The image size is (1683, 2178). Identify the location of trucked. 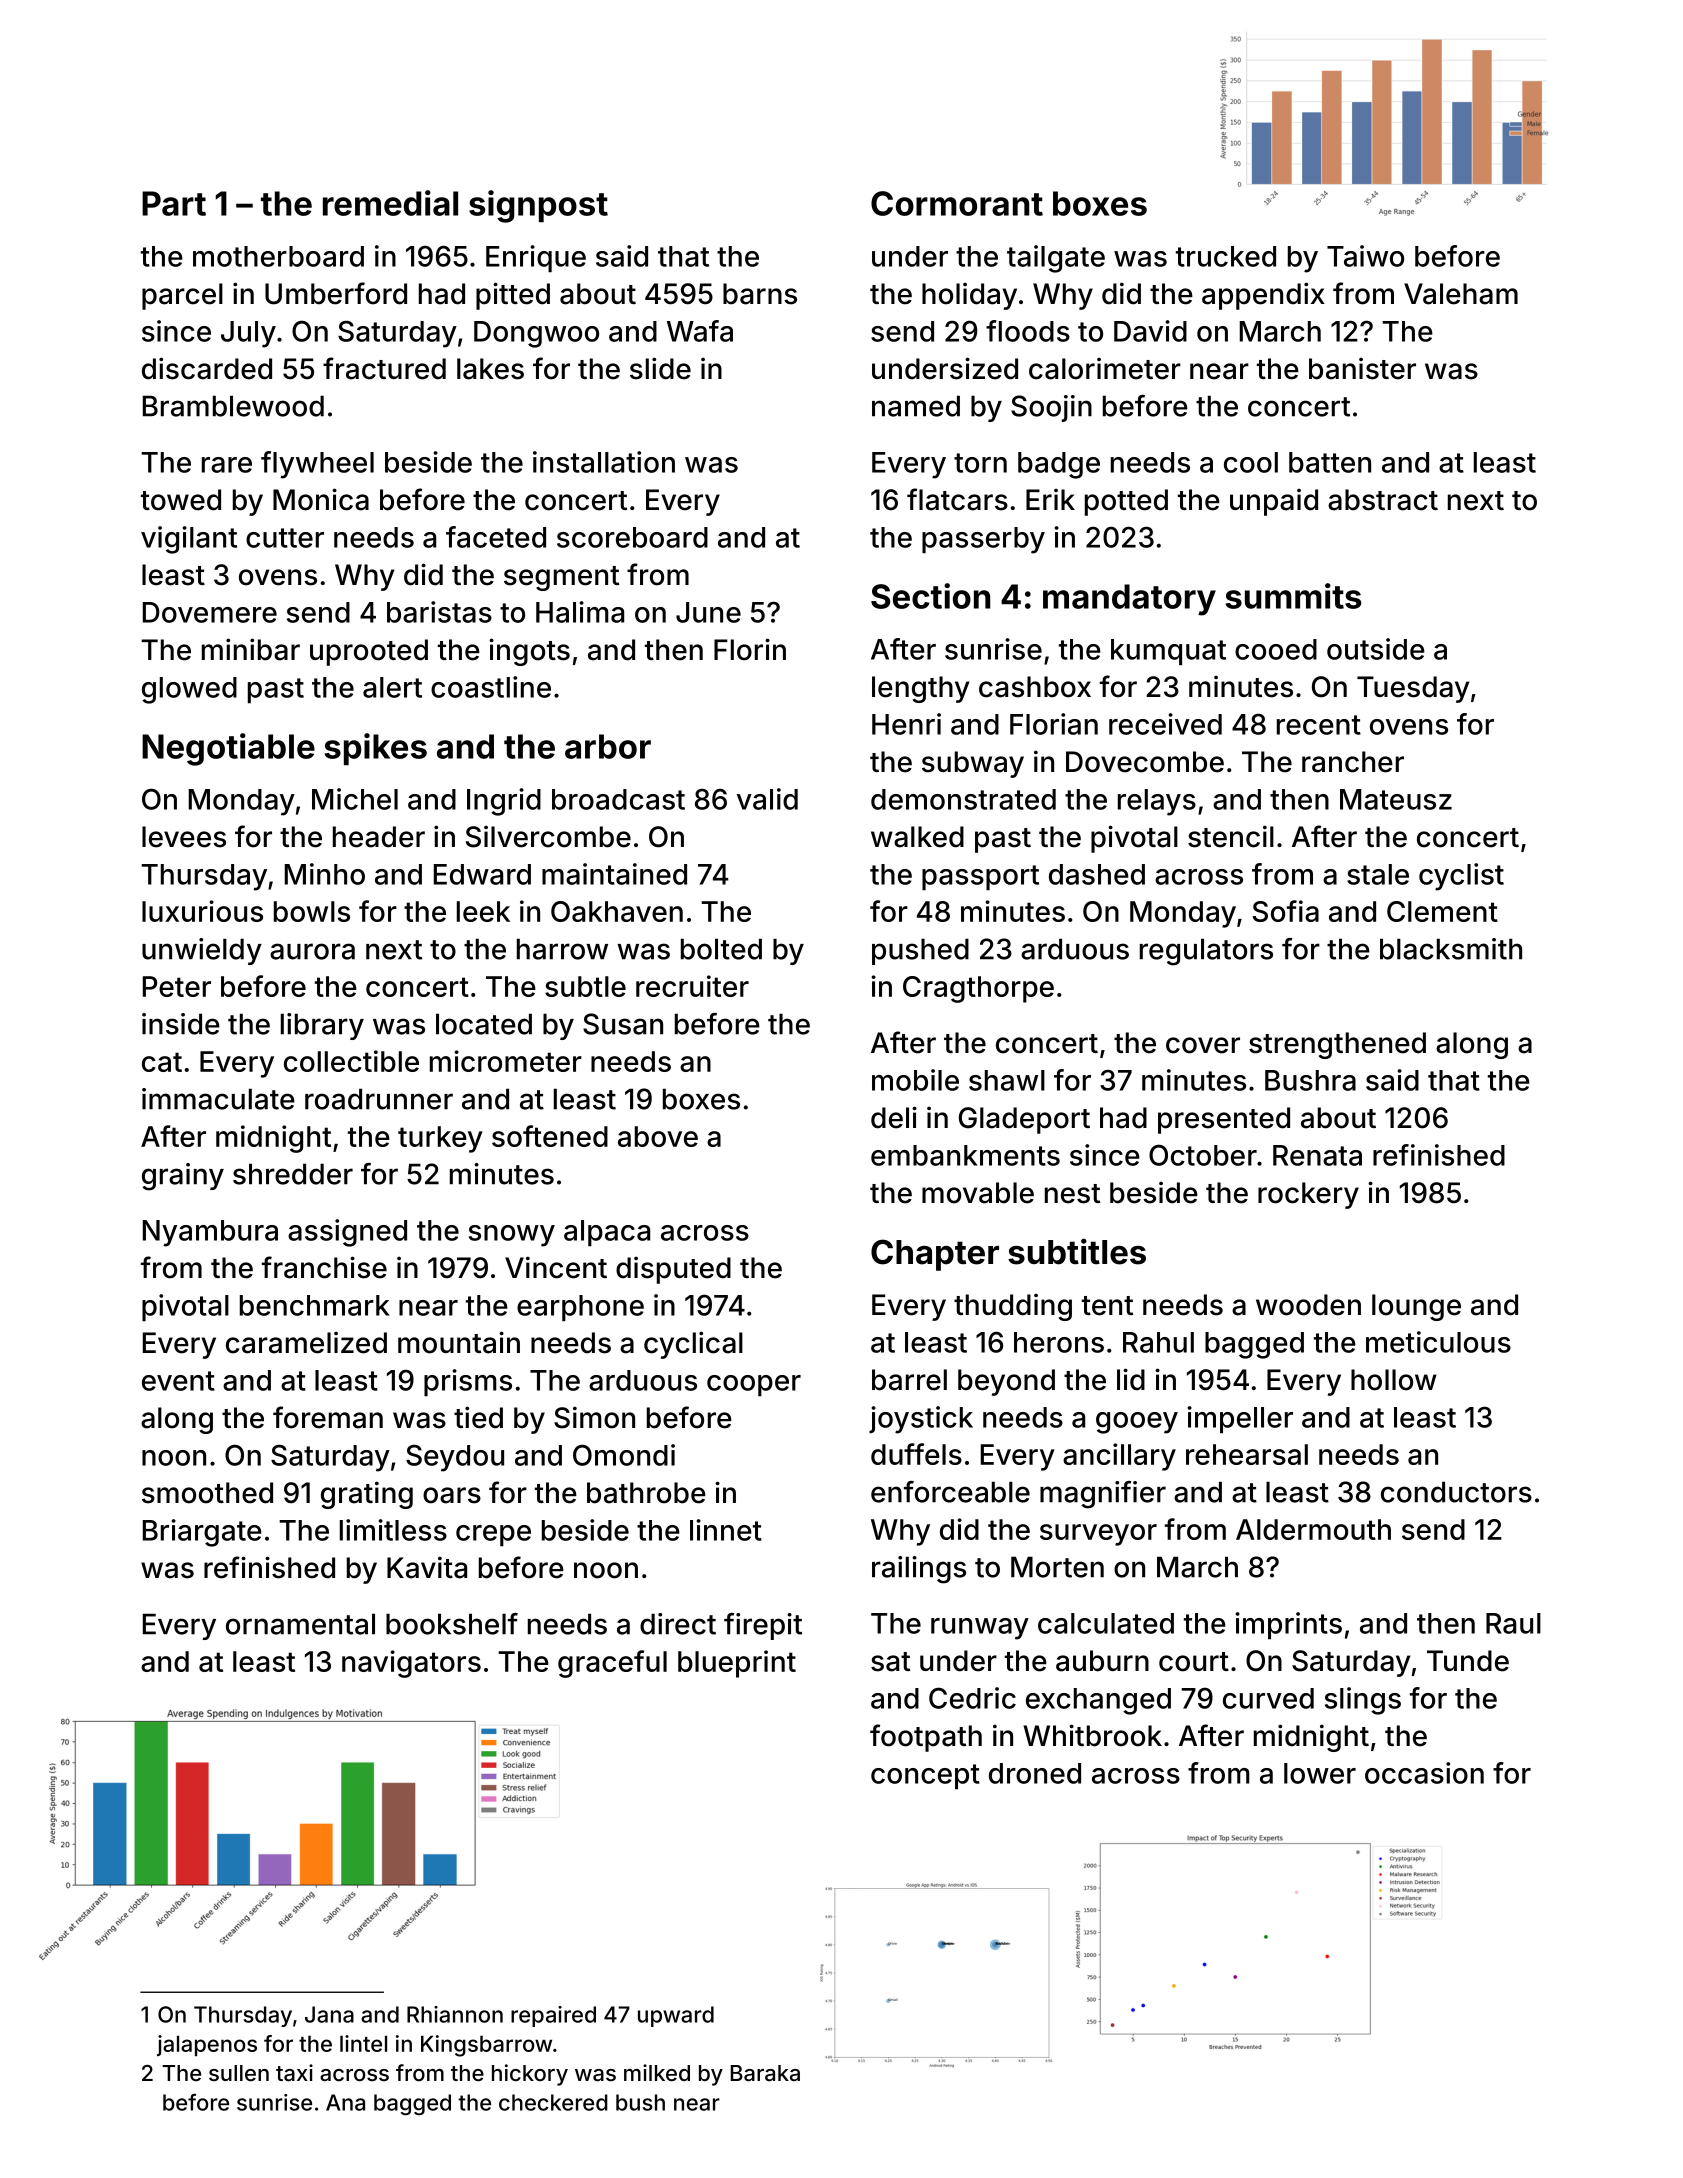
(1226, 256).
